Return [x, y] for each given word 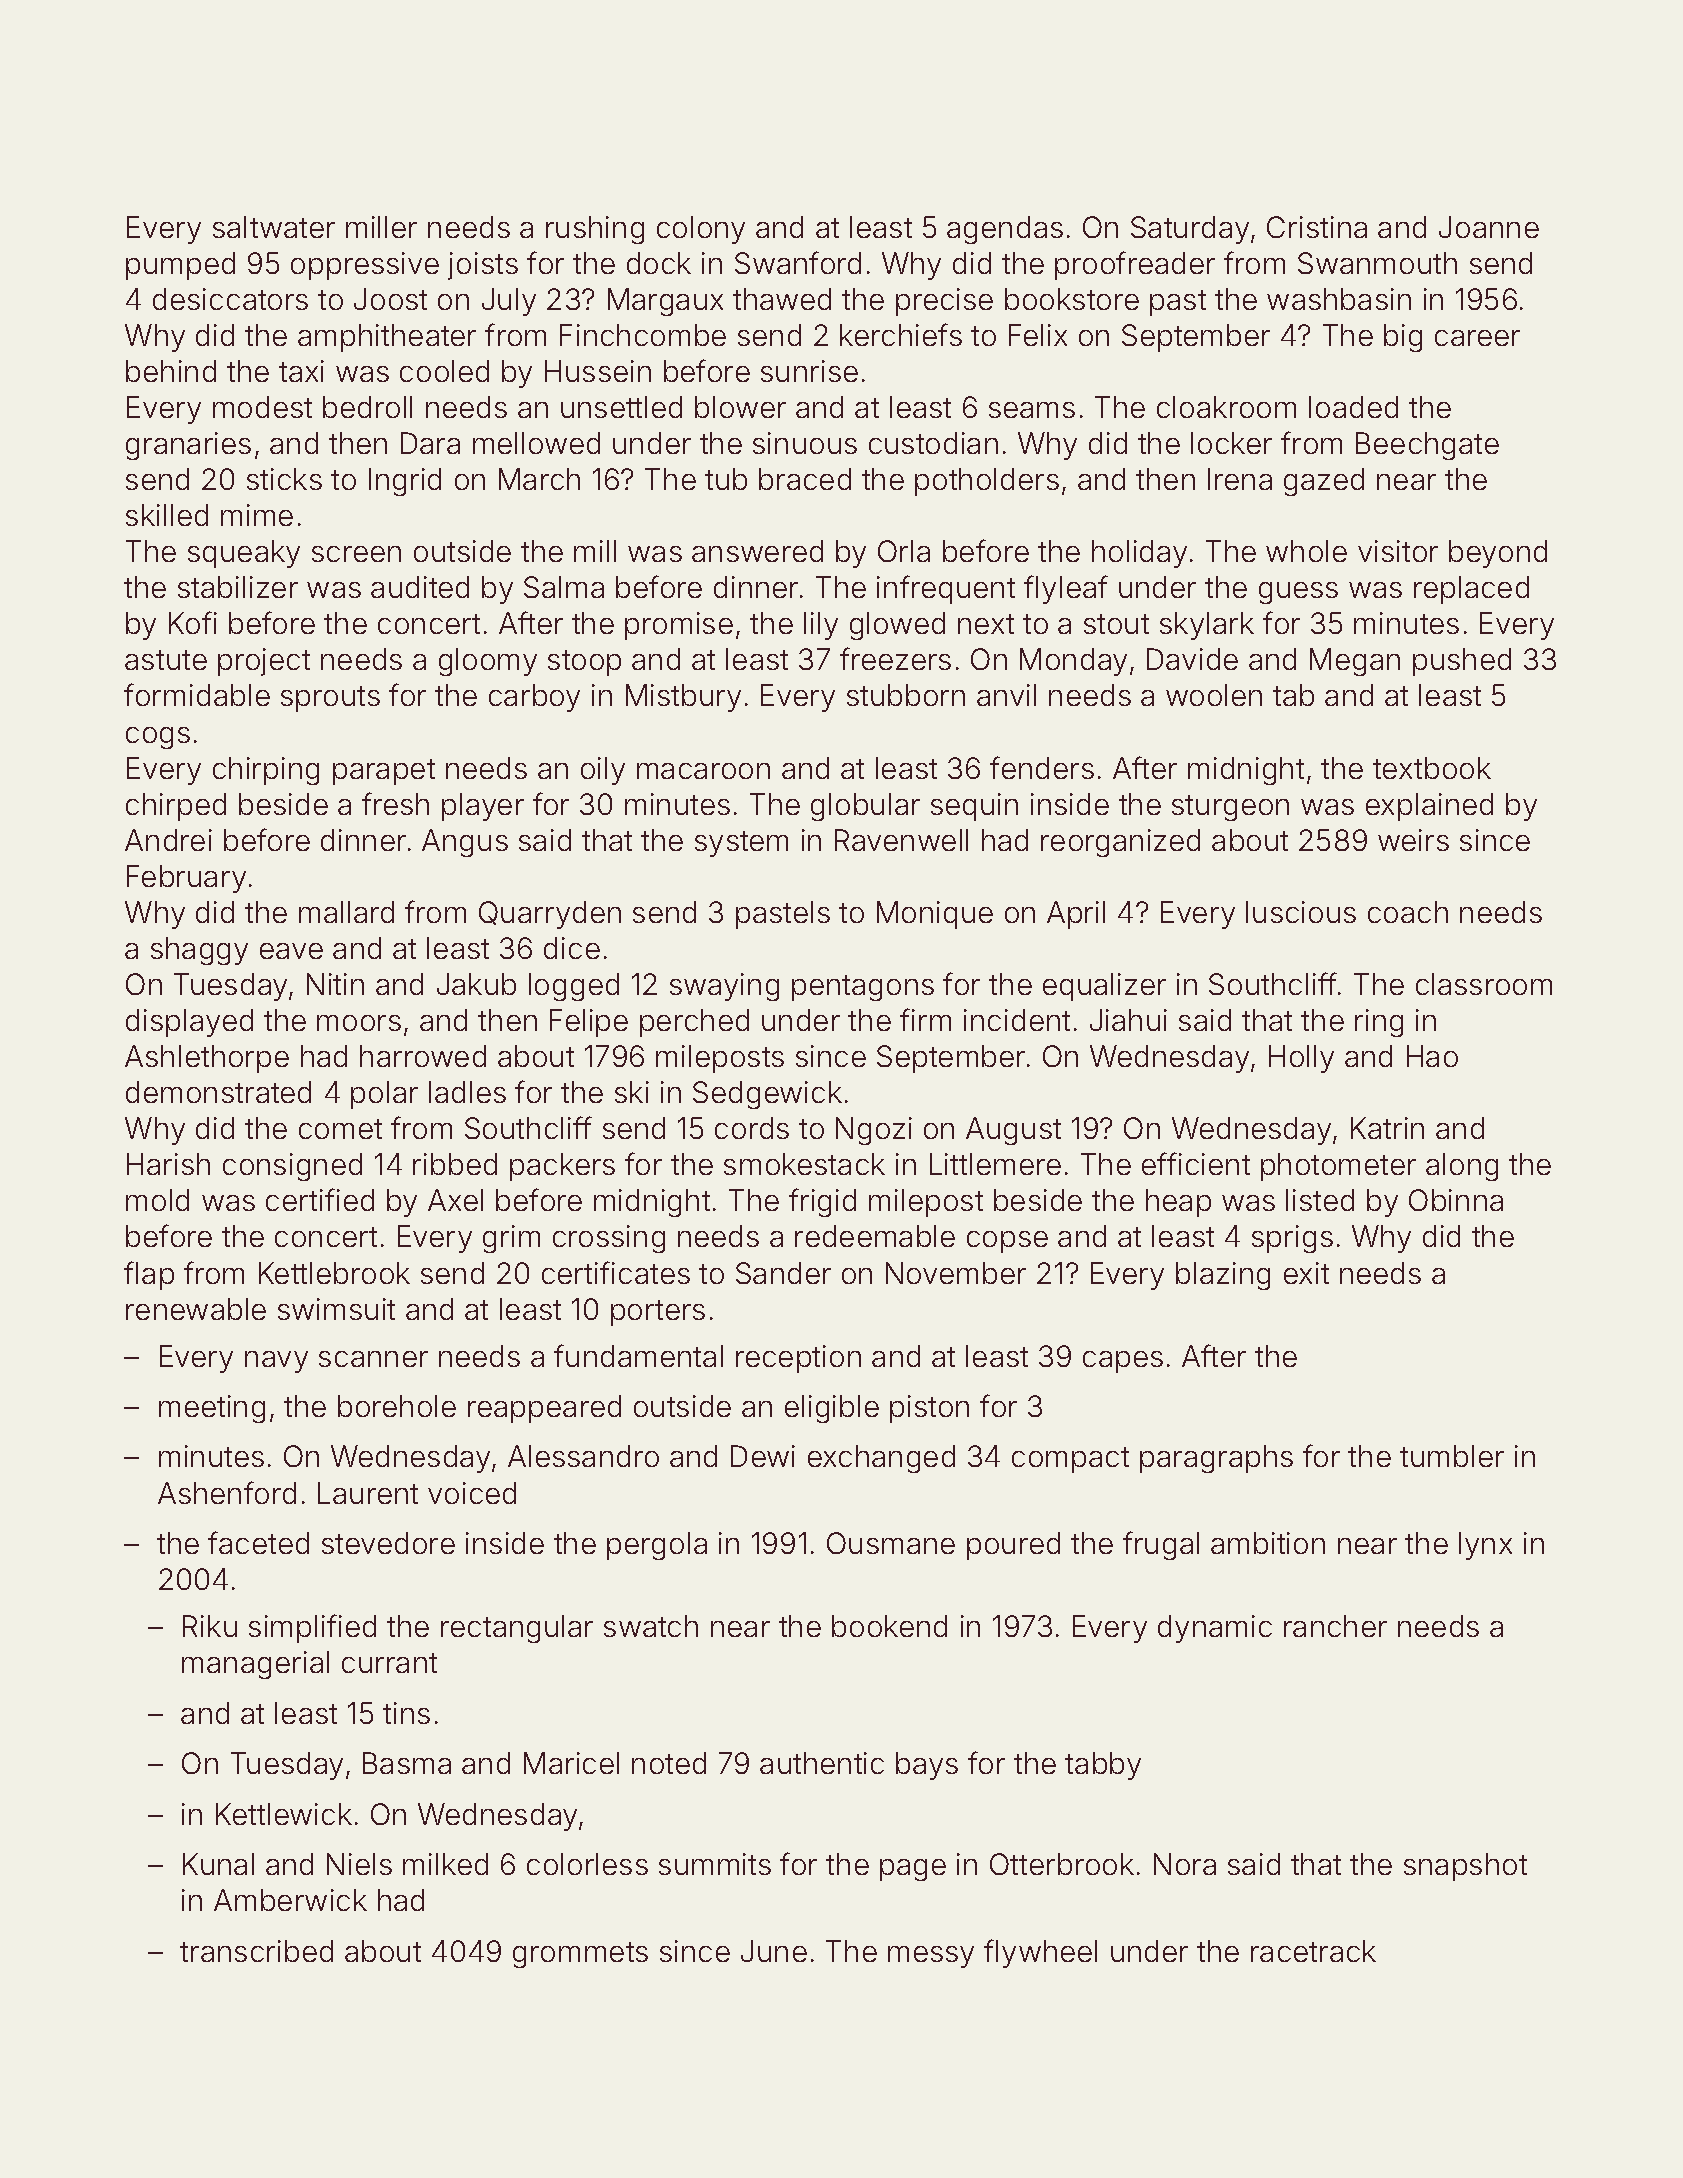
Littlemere [995, 1164]
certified [320, 1199]
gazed [1324, 482]
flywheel [1040, 1953]
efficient [1196, 1163]
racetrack [1313, 1951]
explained [1429, 807]
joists [483, 266]
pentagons [863, 988]
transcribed [256, 1951]
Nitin [335, 984]
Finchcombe [643, 335]
